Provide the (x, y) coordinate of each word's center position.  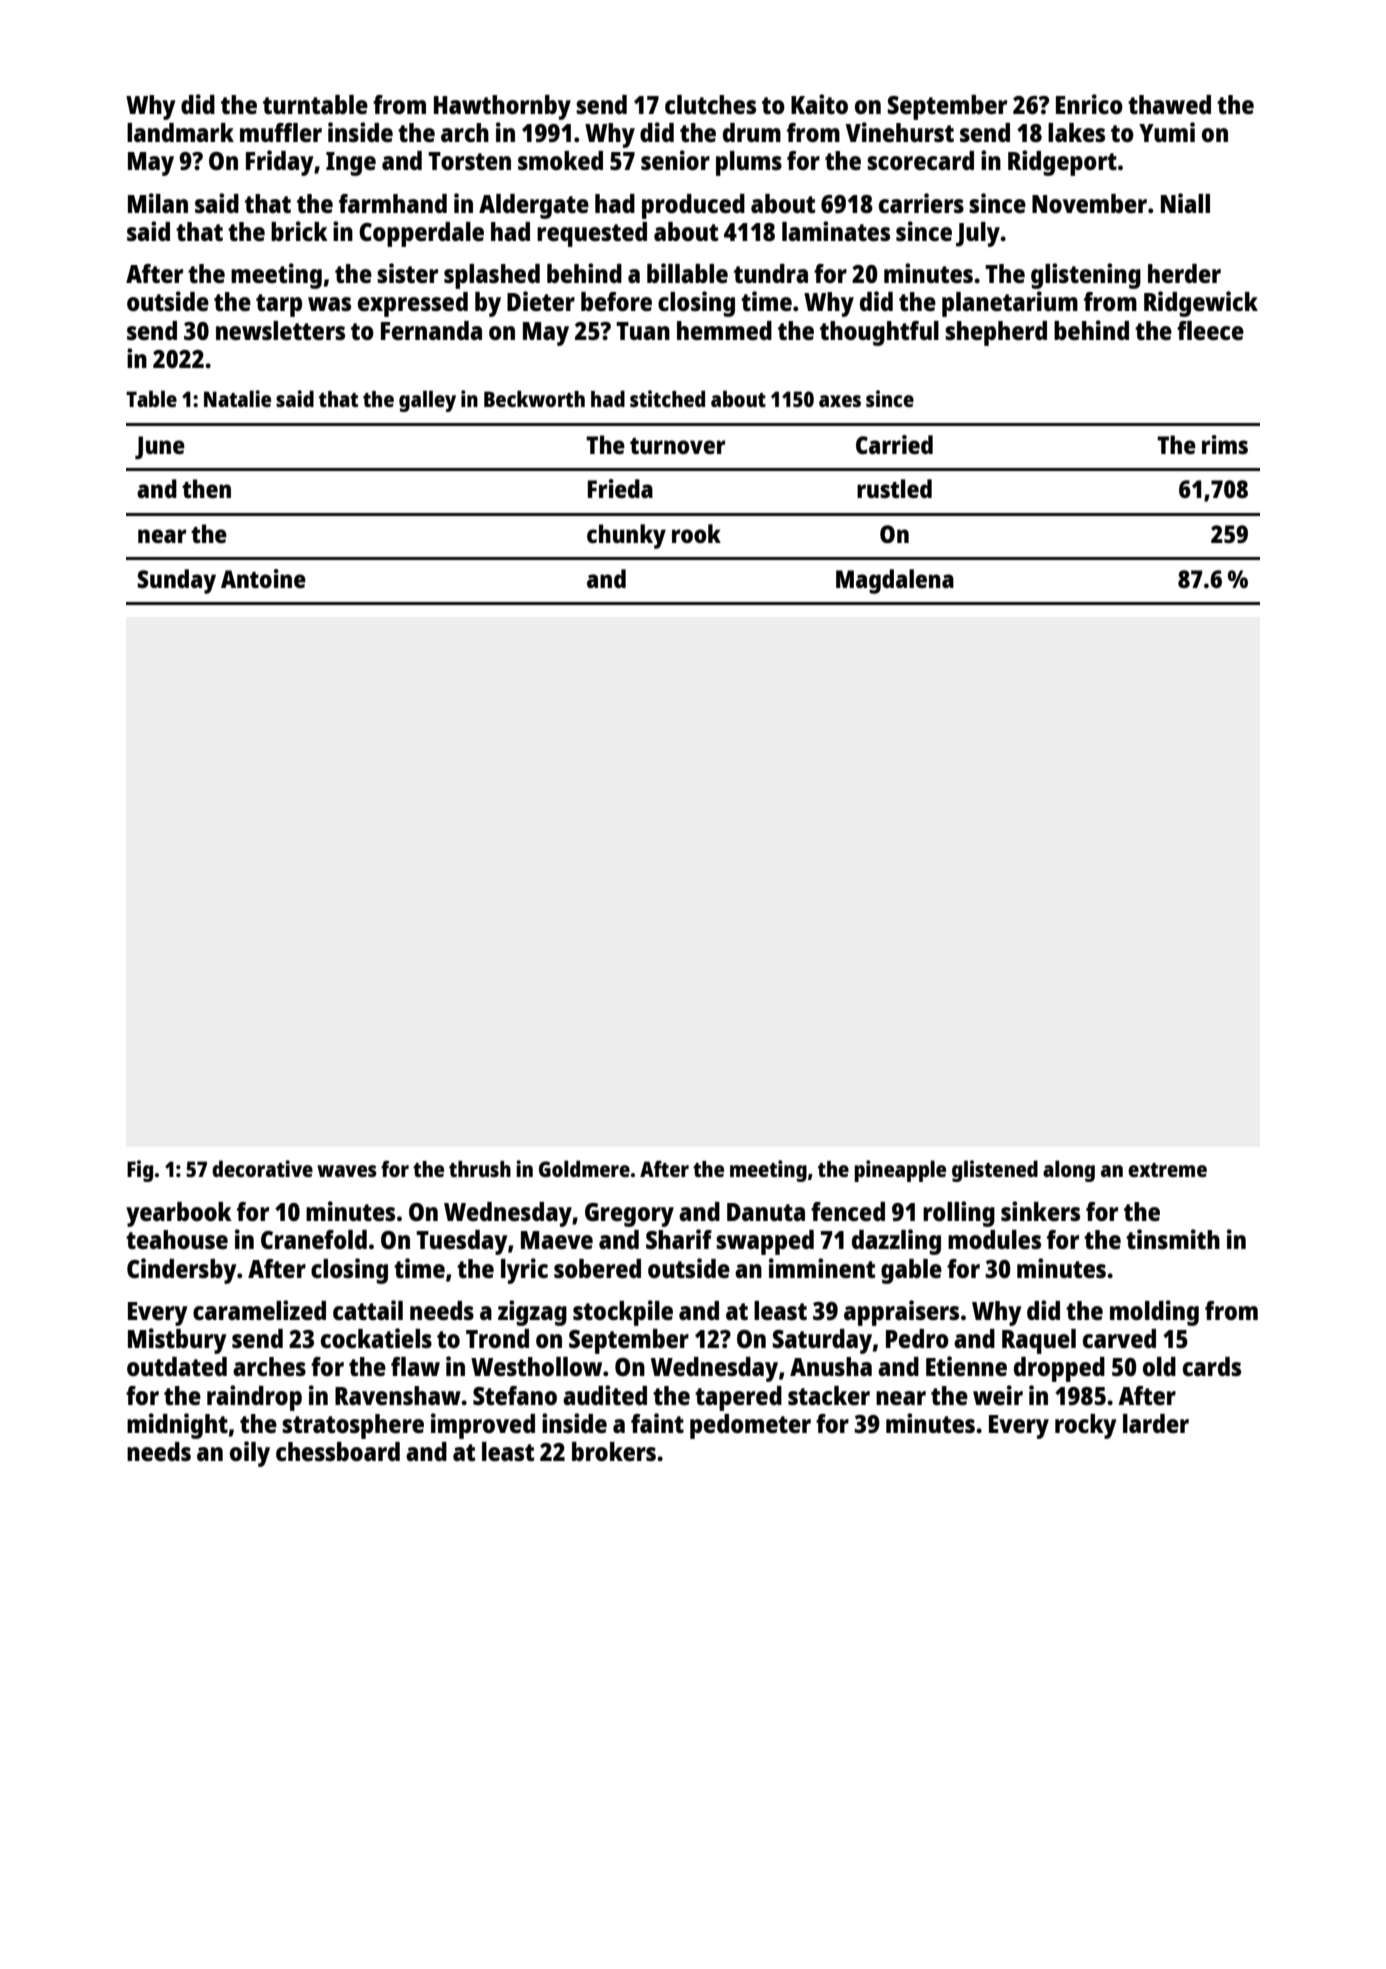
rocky (1086, 1426)
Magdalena (895, 581)
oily (250, 1454)
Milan (158, 203)
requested (592, 234)
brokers (614, 1451)
